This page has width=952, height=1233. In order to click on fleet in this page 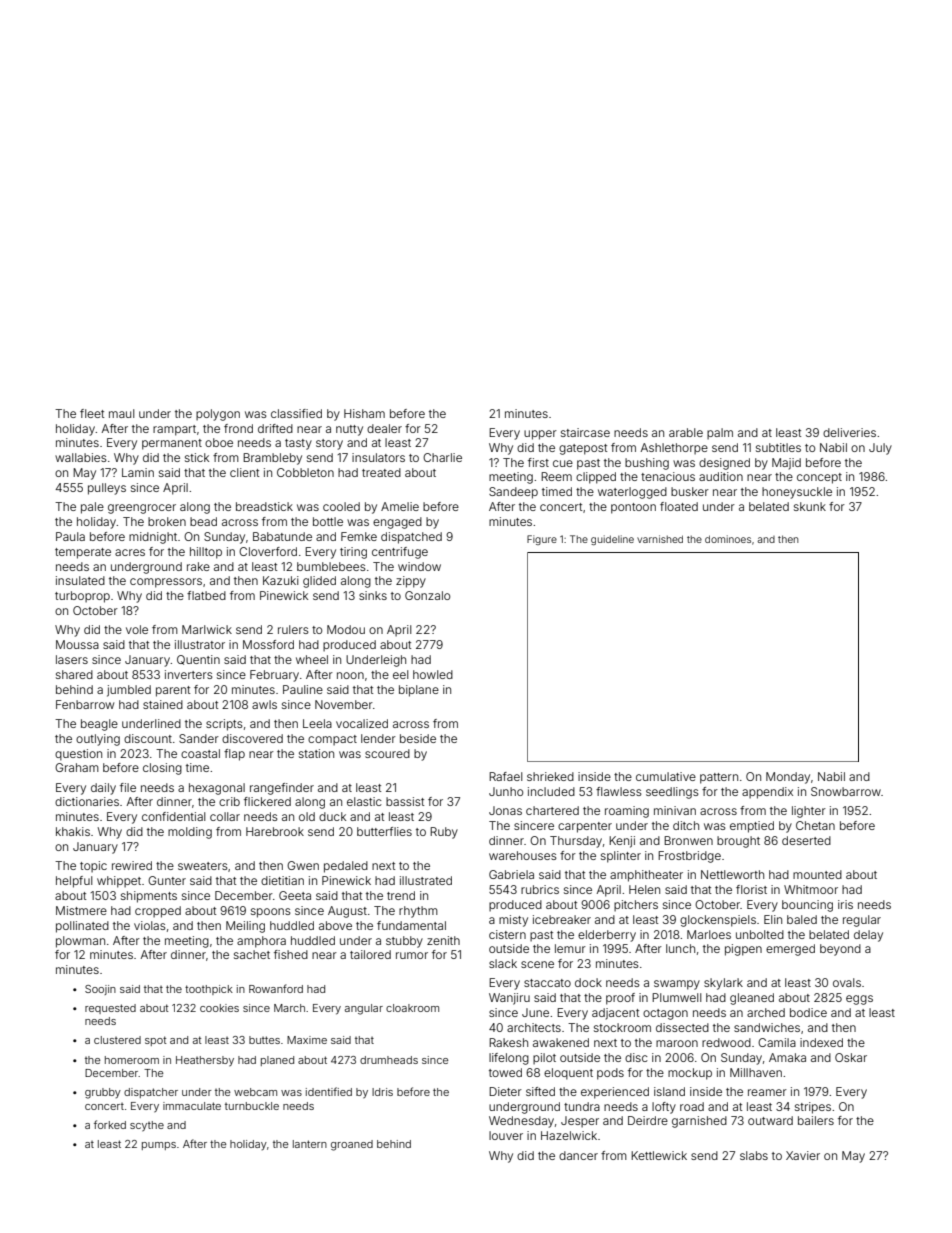, I will do `click(92, 413)`.
